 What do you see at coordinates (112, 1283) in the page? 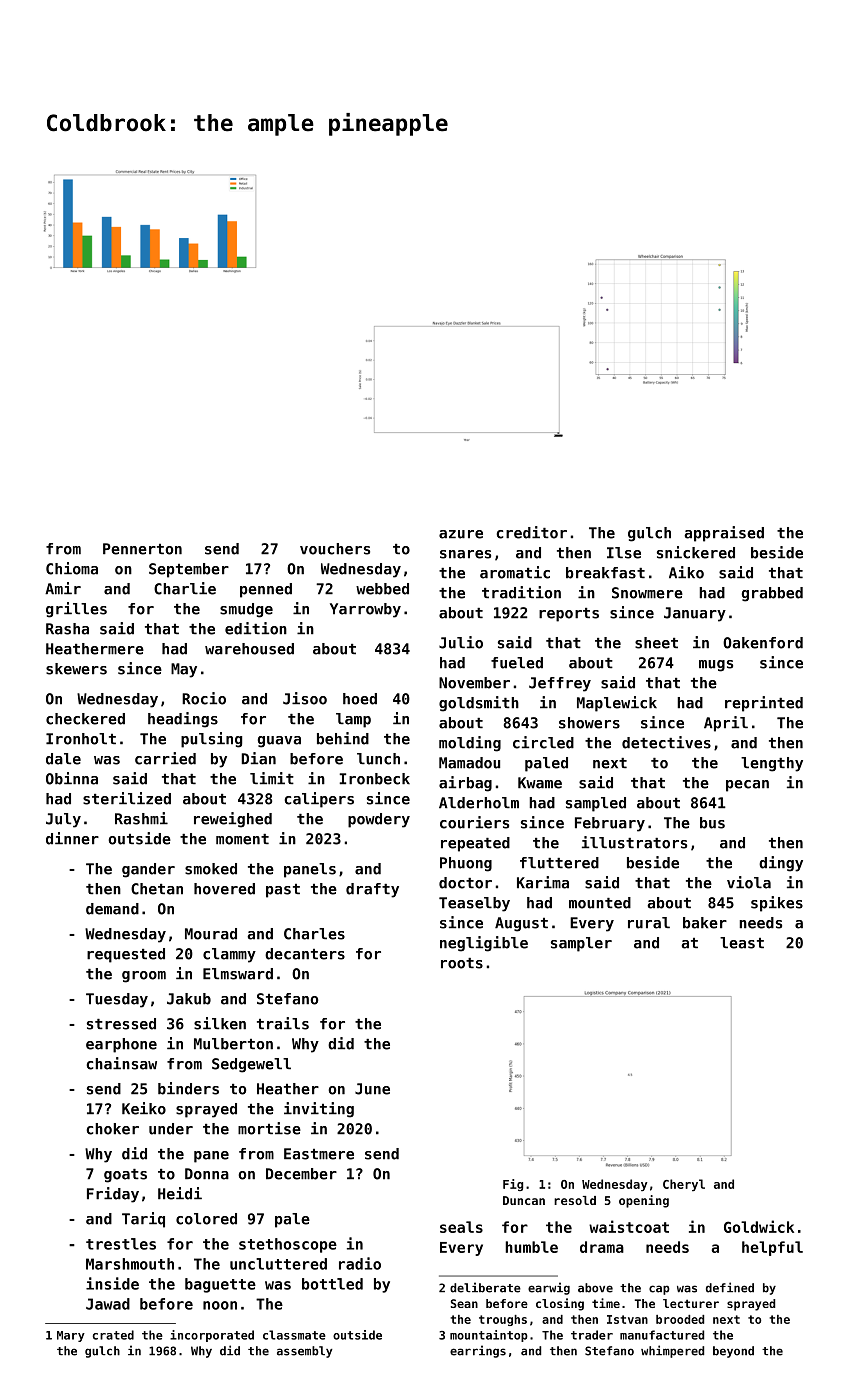
I see `inside` at bounding box center [112, 1283].
